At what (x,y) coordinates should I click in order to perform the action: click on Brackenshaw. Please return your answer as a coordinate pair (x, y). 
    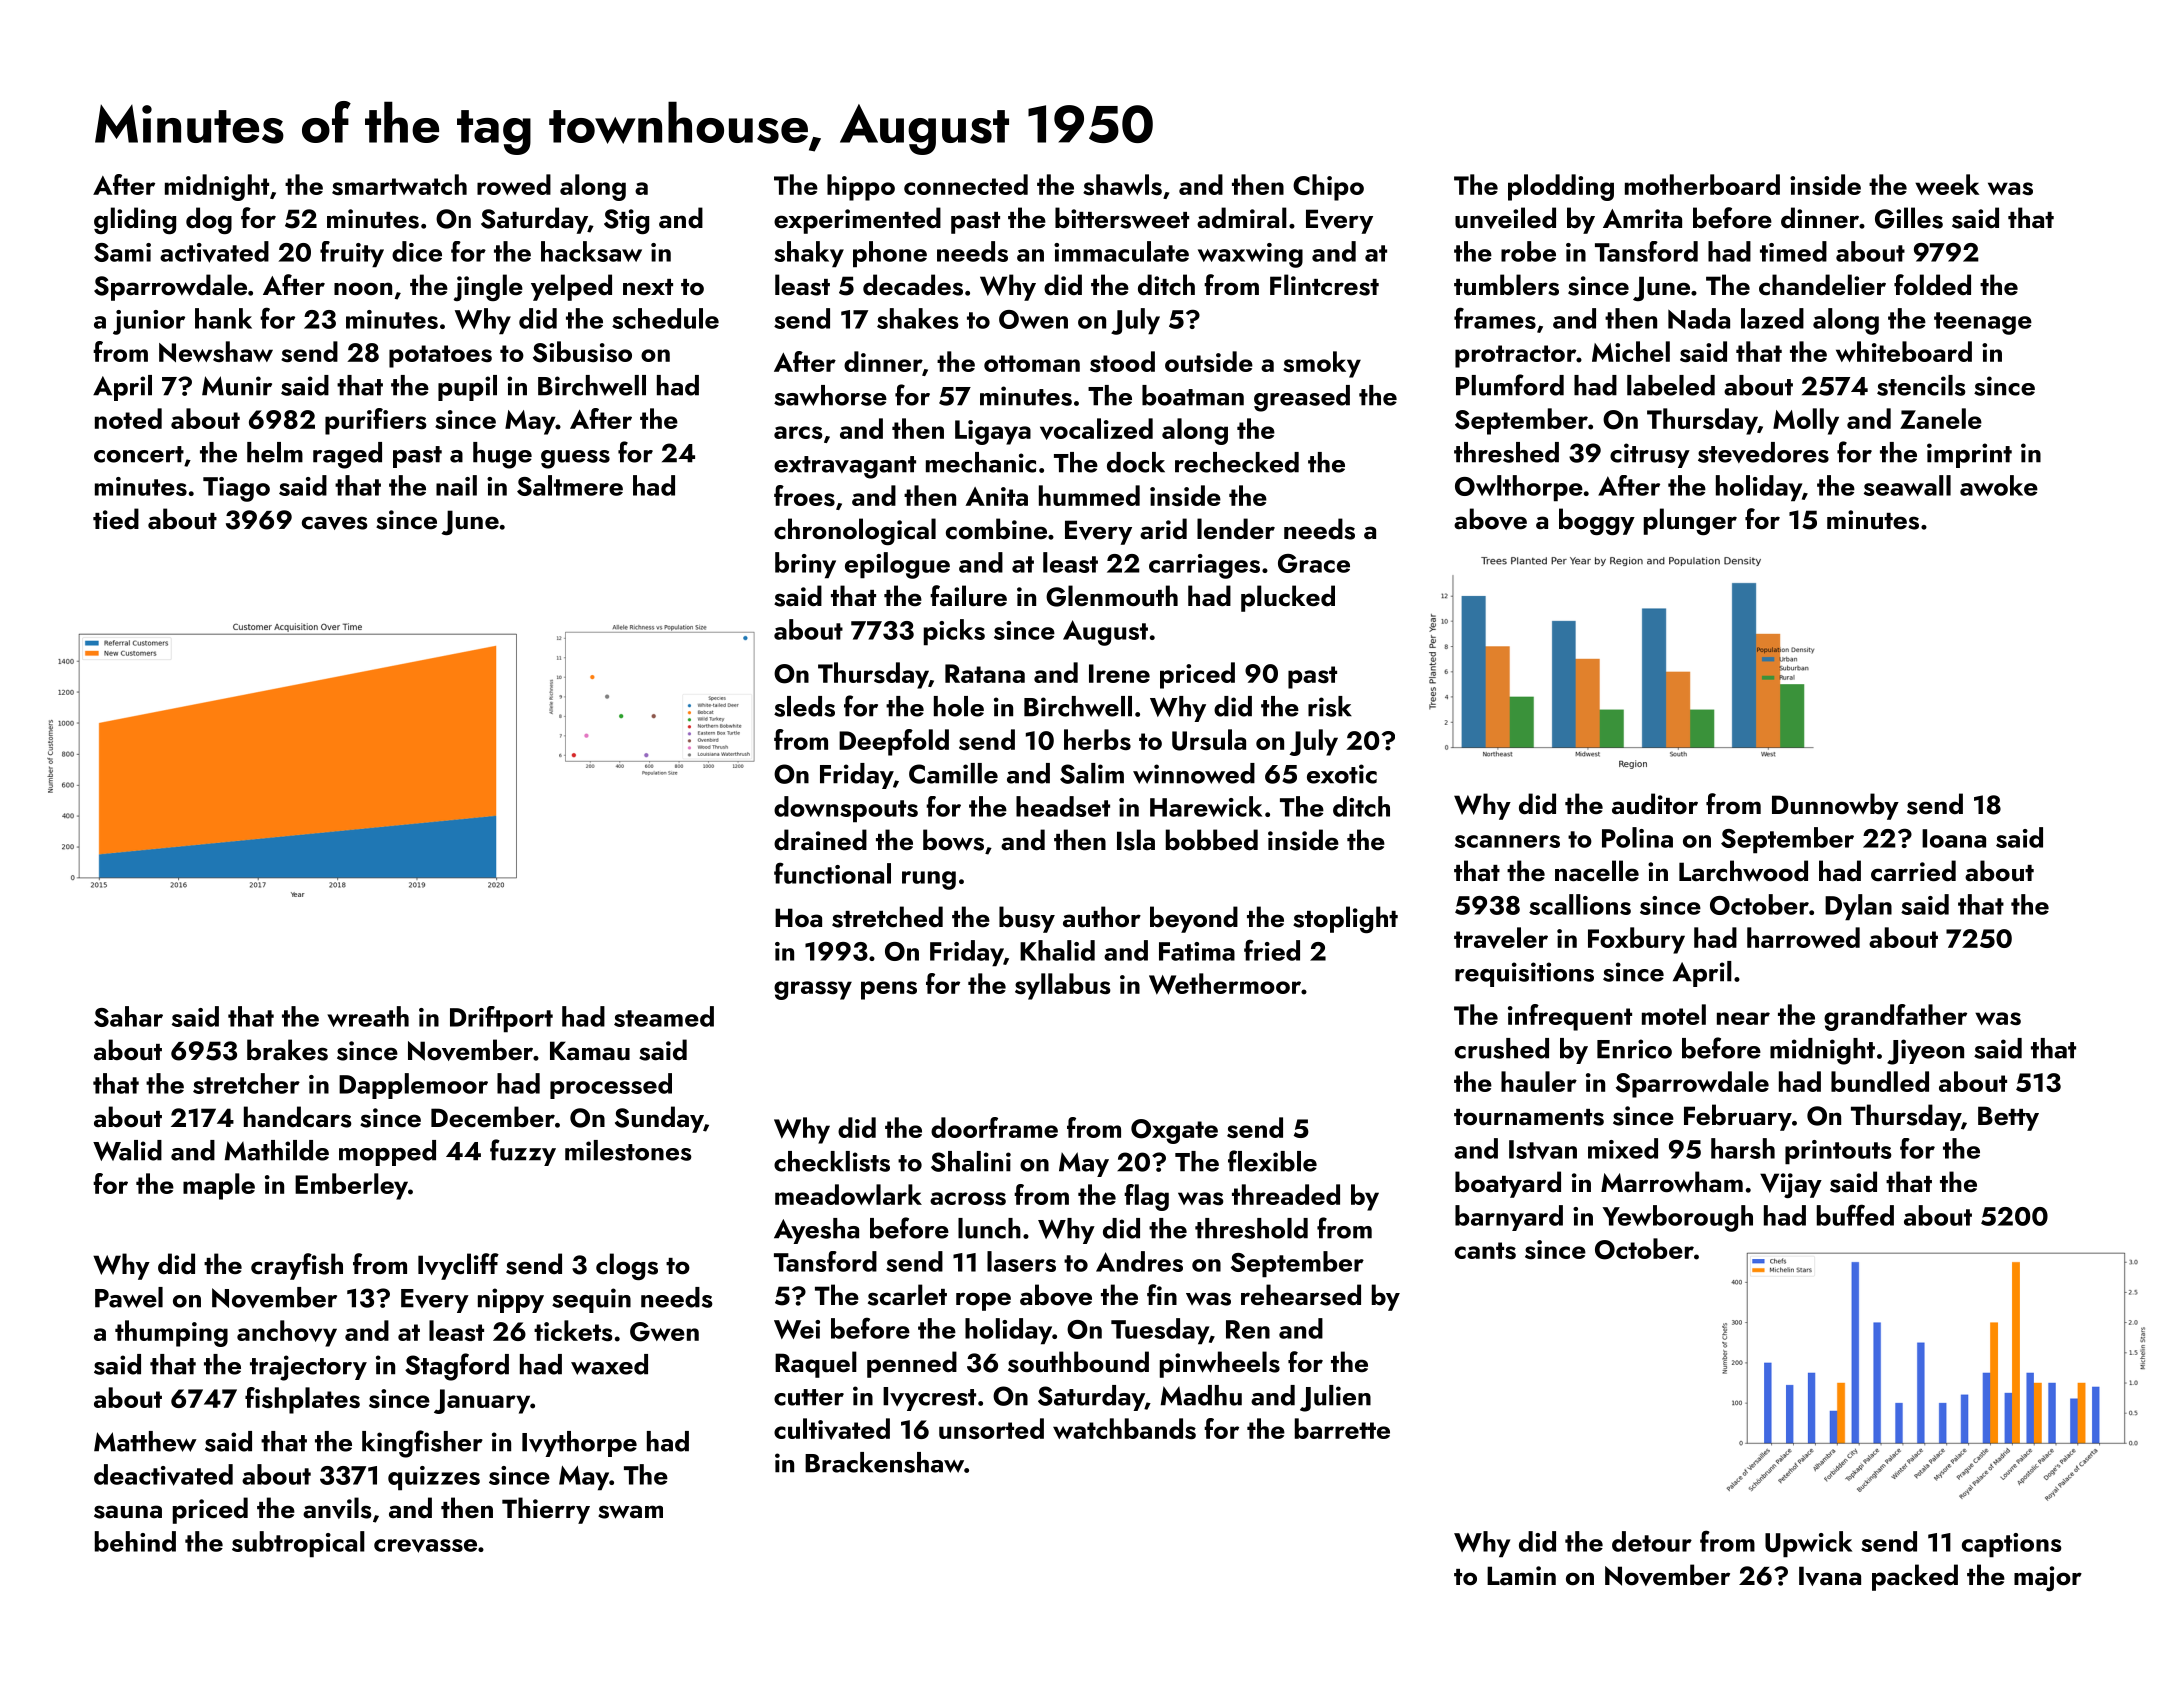
    Looking at the image, I should click on (884, 1462).
